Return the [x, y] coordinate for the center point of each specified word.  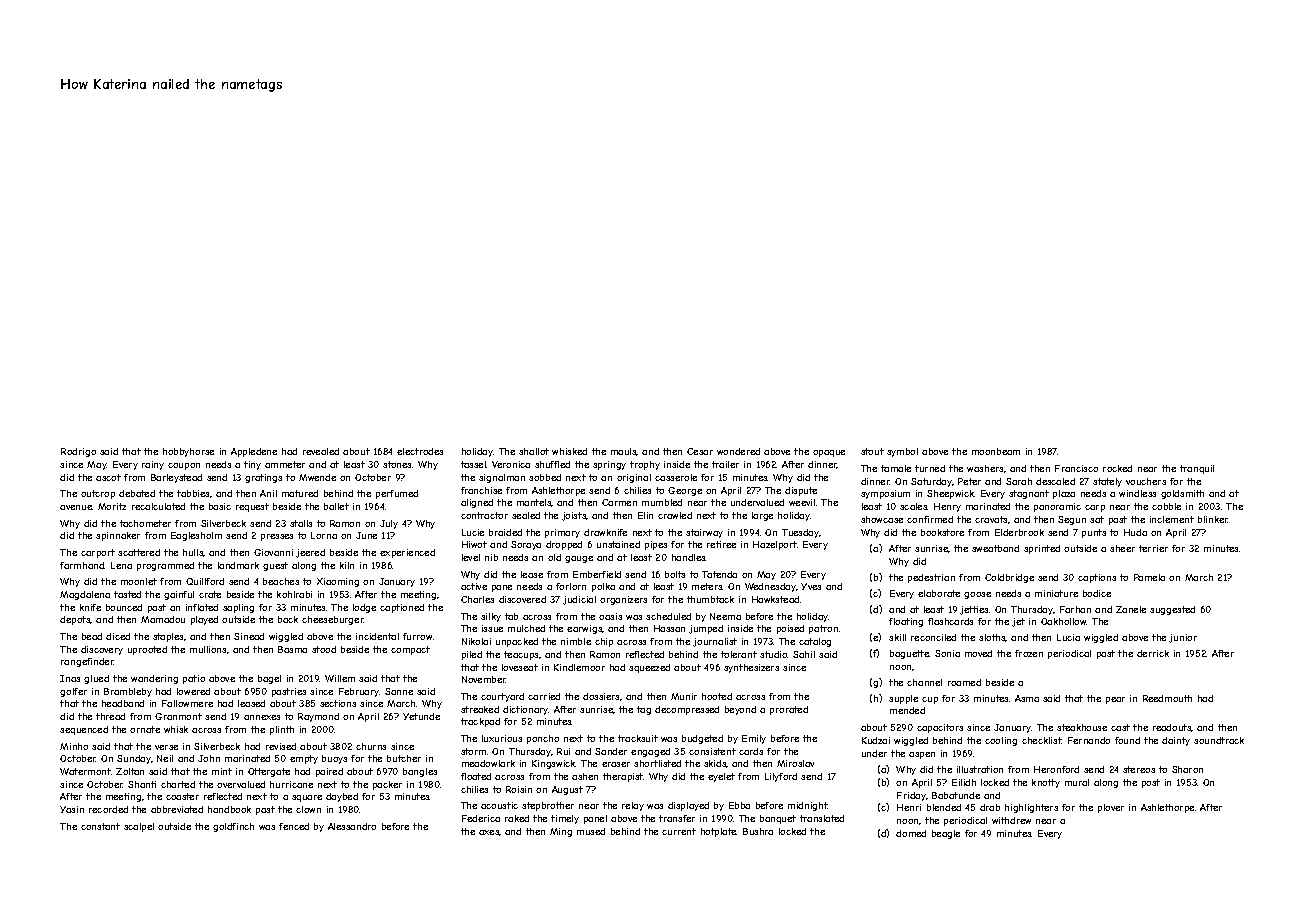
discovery [102, 650]
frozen [1029, 653]
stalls [301, 523]
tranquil [1197, 469]
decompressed [687, 710]
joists [574, 516]
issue [492, 628]
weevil [802, 502]
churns [371, 746]
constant [100, 826]
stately [1107, 482]
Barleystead [176, 478]
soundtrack [1219, 740]
